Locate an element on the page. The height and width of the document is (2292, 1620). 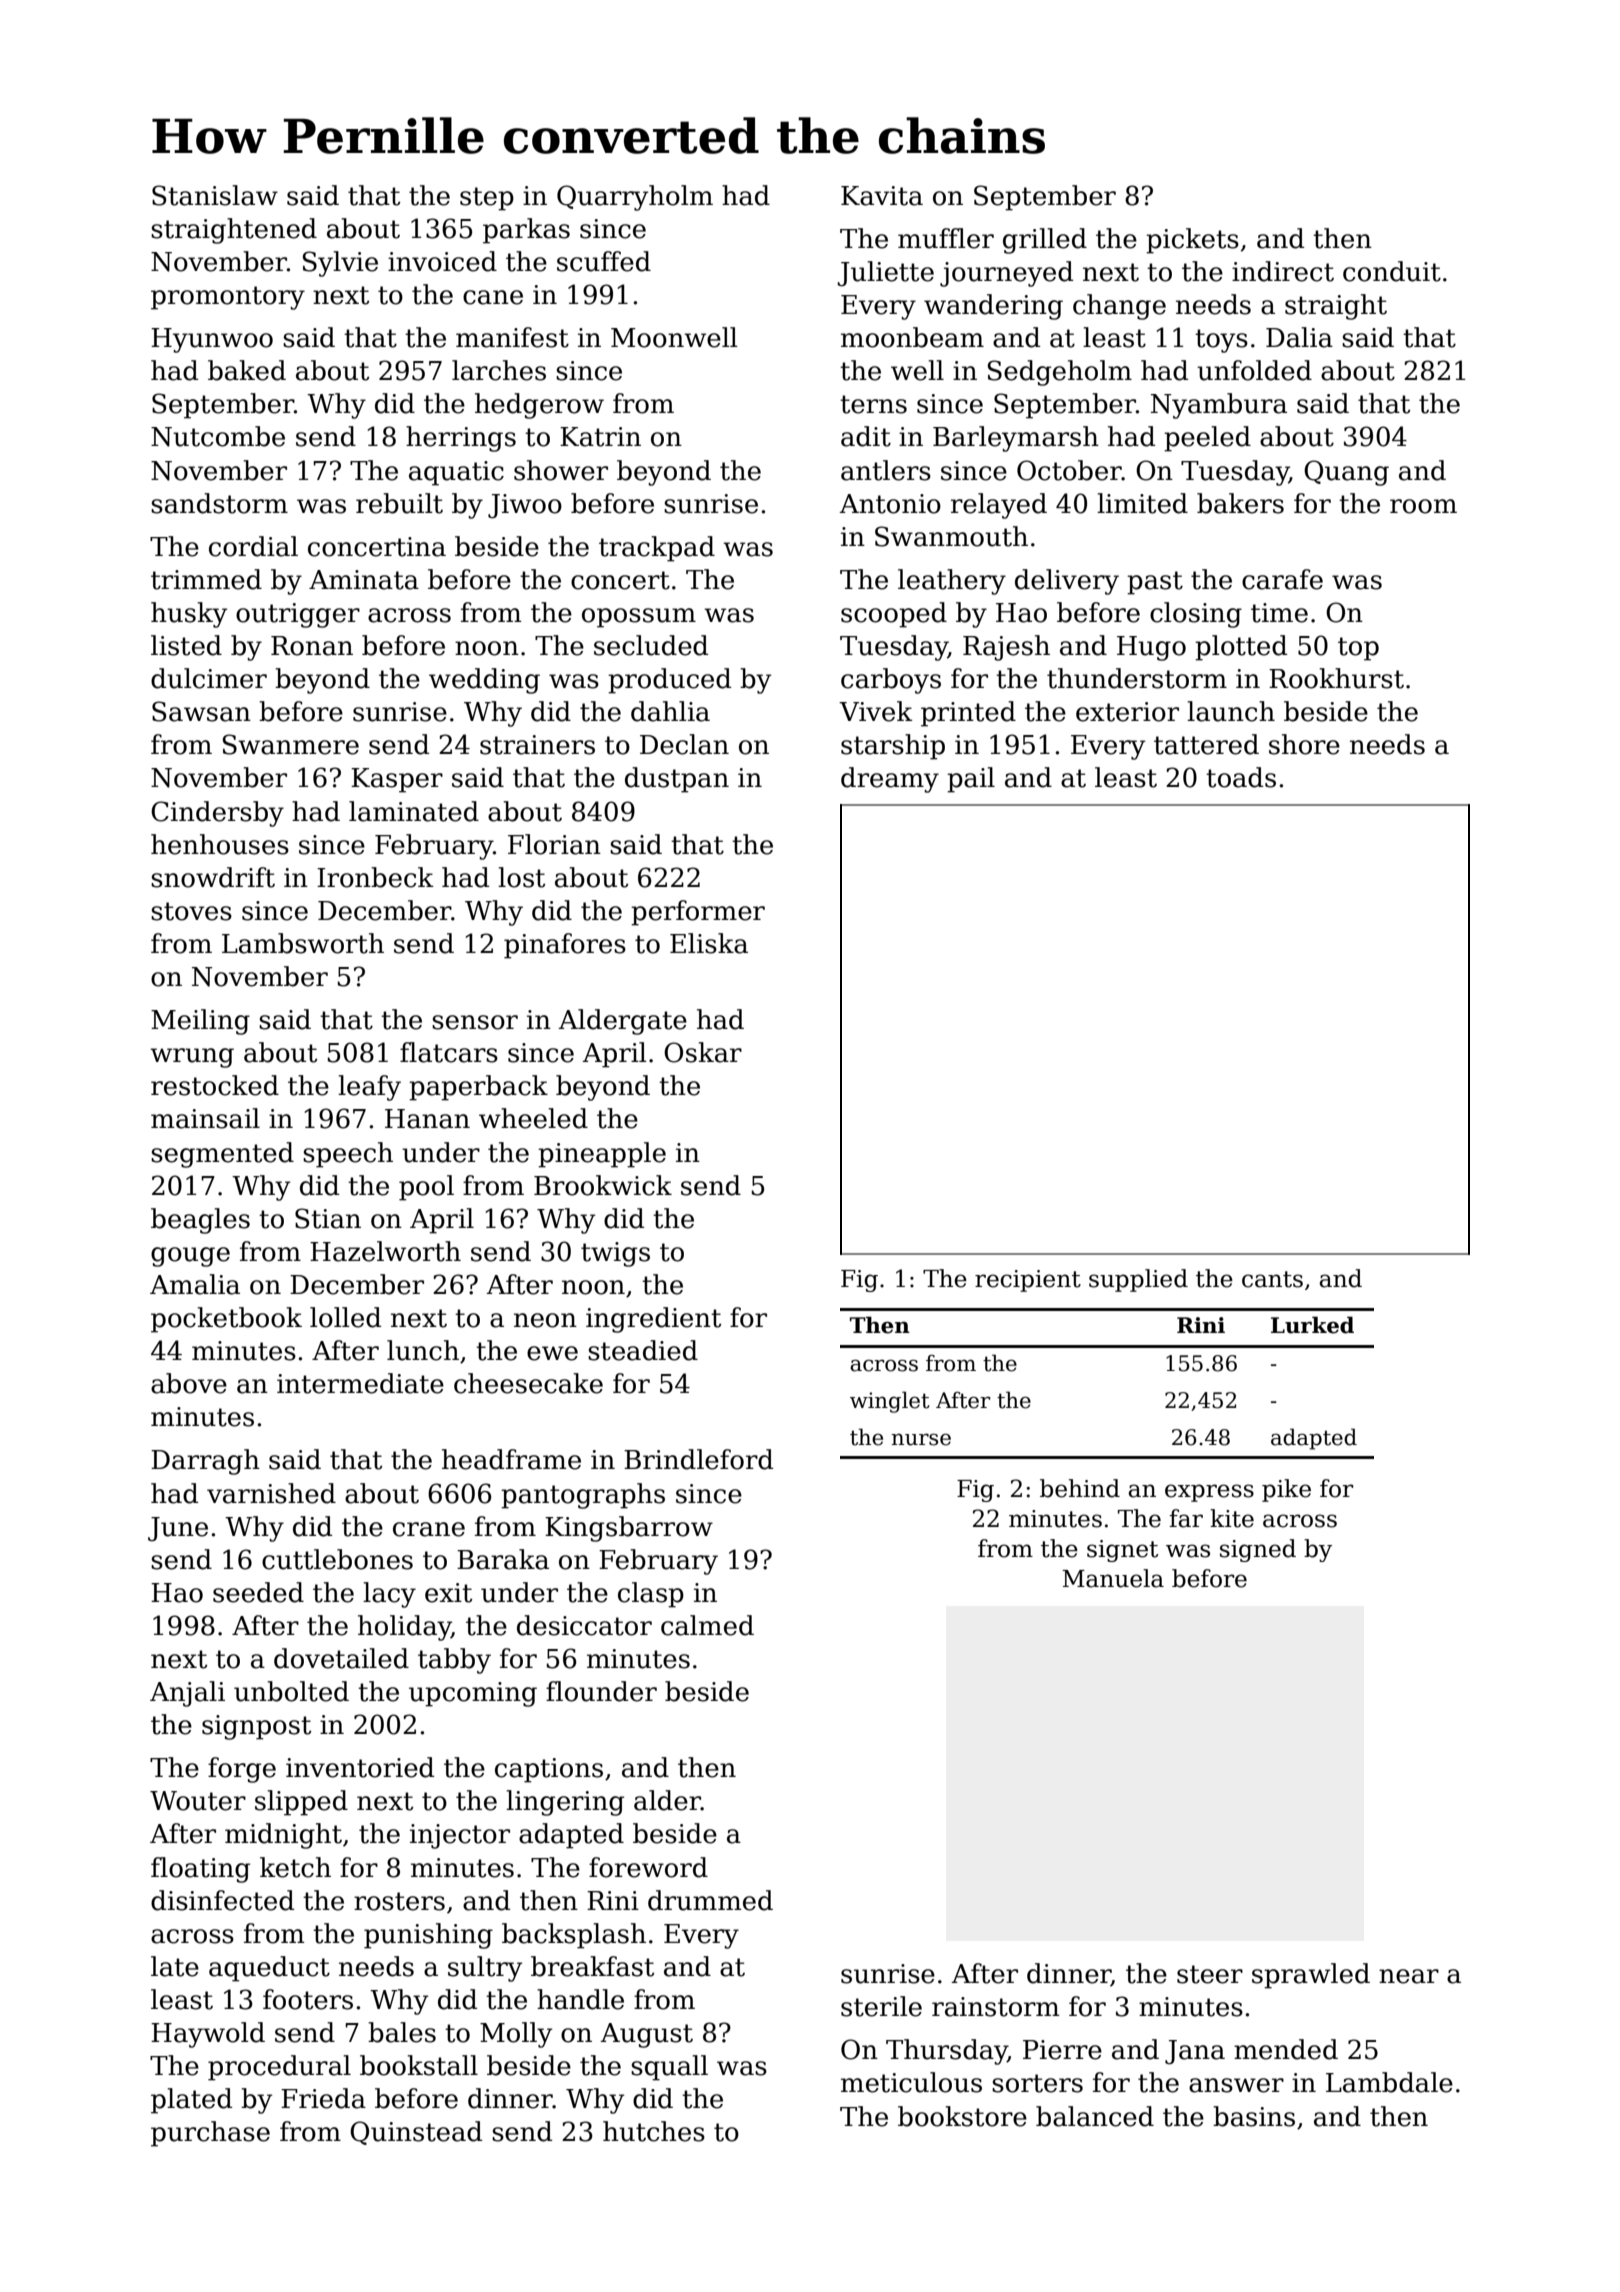
Swanmouth is located at coordinates (951, 536).
